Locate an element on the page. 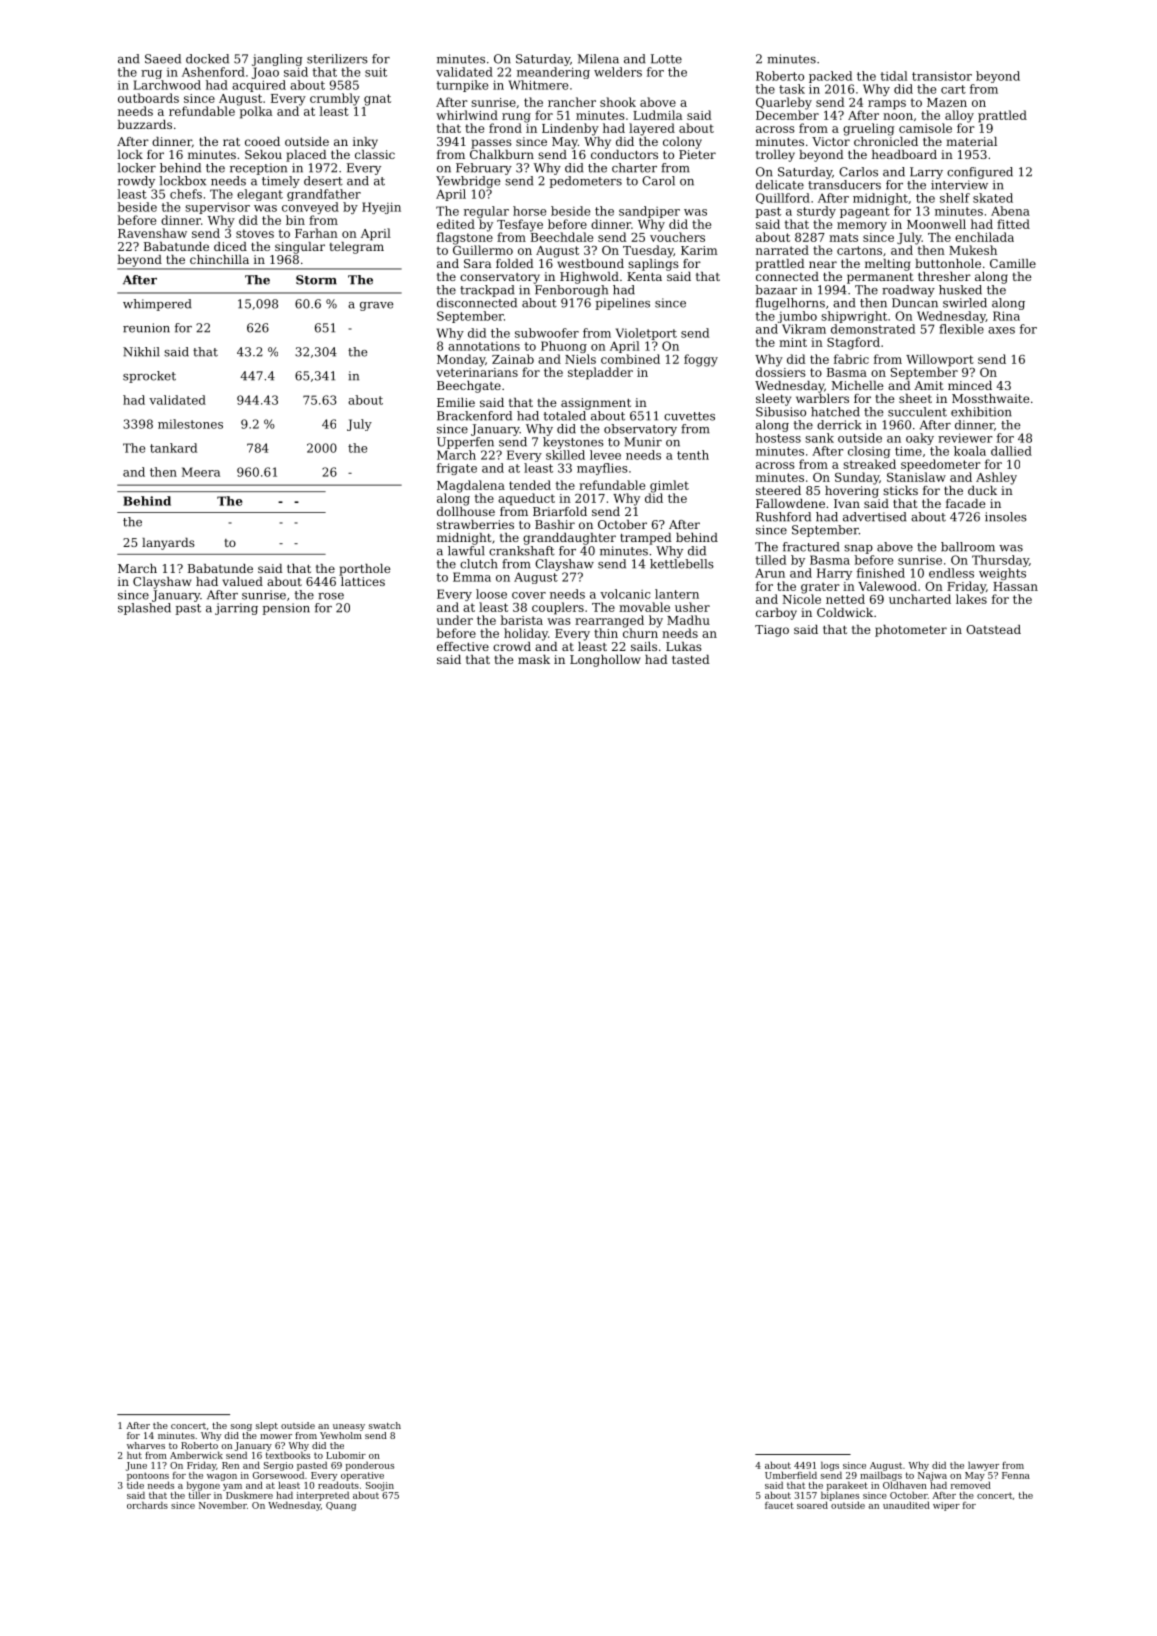 The width and height of the page is (1157, 1636). dallied is located at coordinates (1011, 451).
